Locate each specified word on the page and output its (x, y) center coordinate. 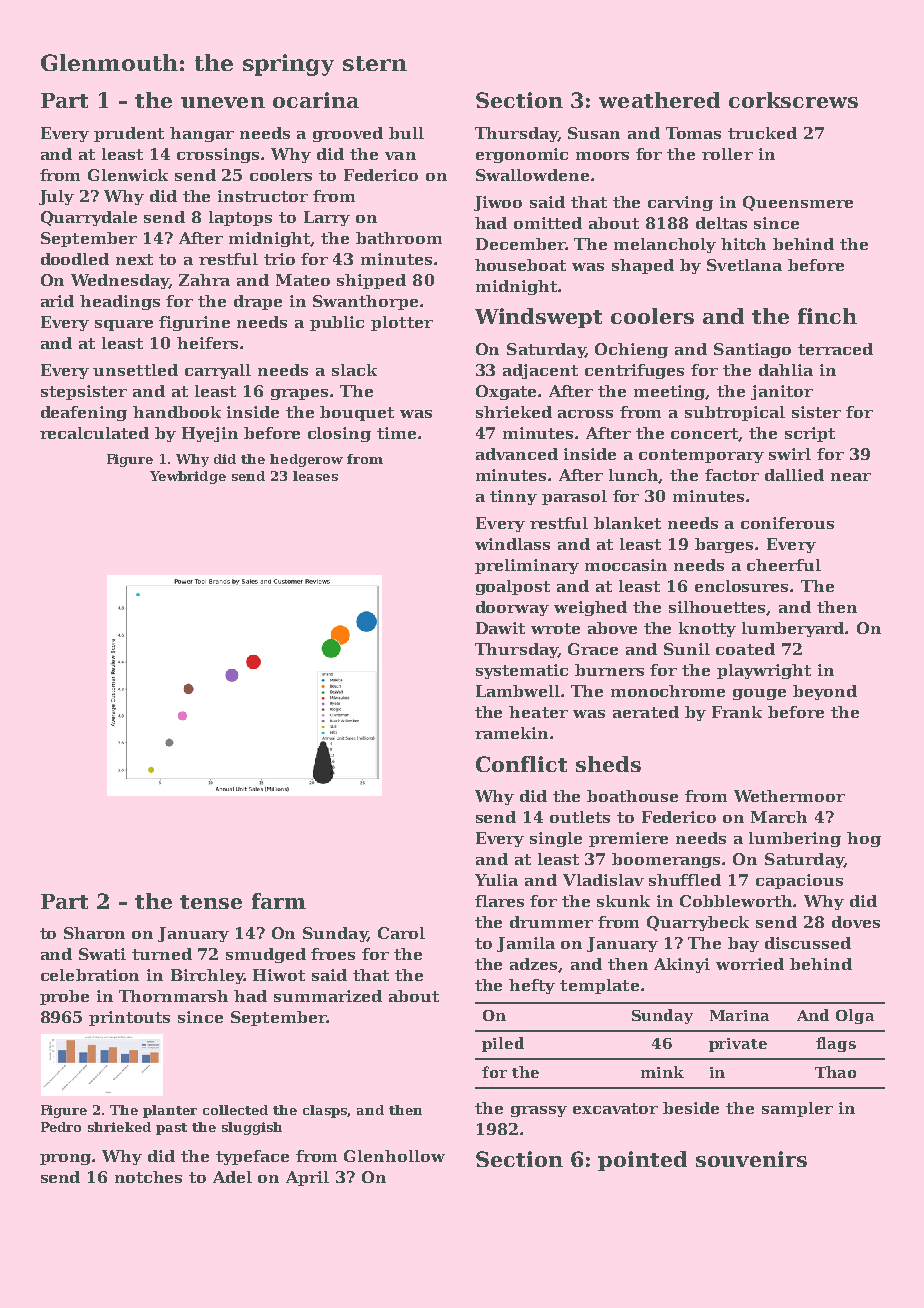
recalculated (94, 433)
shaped (643, 266)
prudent (129, 134)
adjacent (540, 371)
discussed (808, 943)
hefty (532, 986)
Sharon (94, 933)
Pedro (61, 1127)
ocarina (316, 100)
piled (503, 1044)
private (738, 1045)
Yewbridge (188, 477)
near (851, 477)
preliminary (527, 566)
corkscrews (793, 100)
